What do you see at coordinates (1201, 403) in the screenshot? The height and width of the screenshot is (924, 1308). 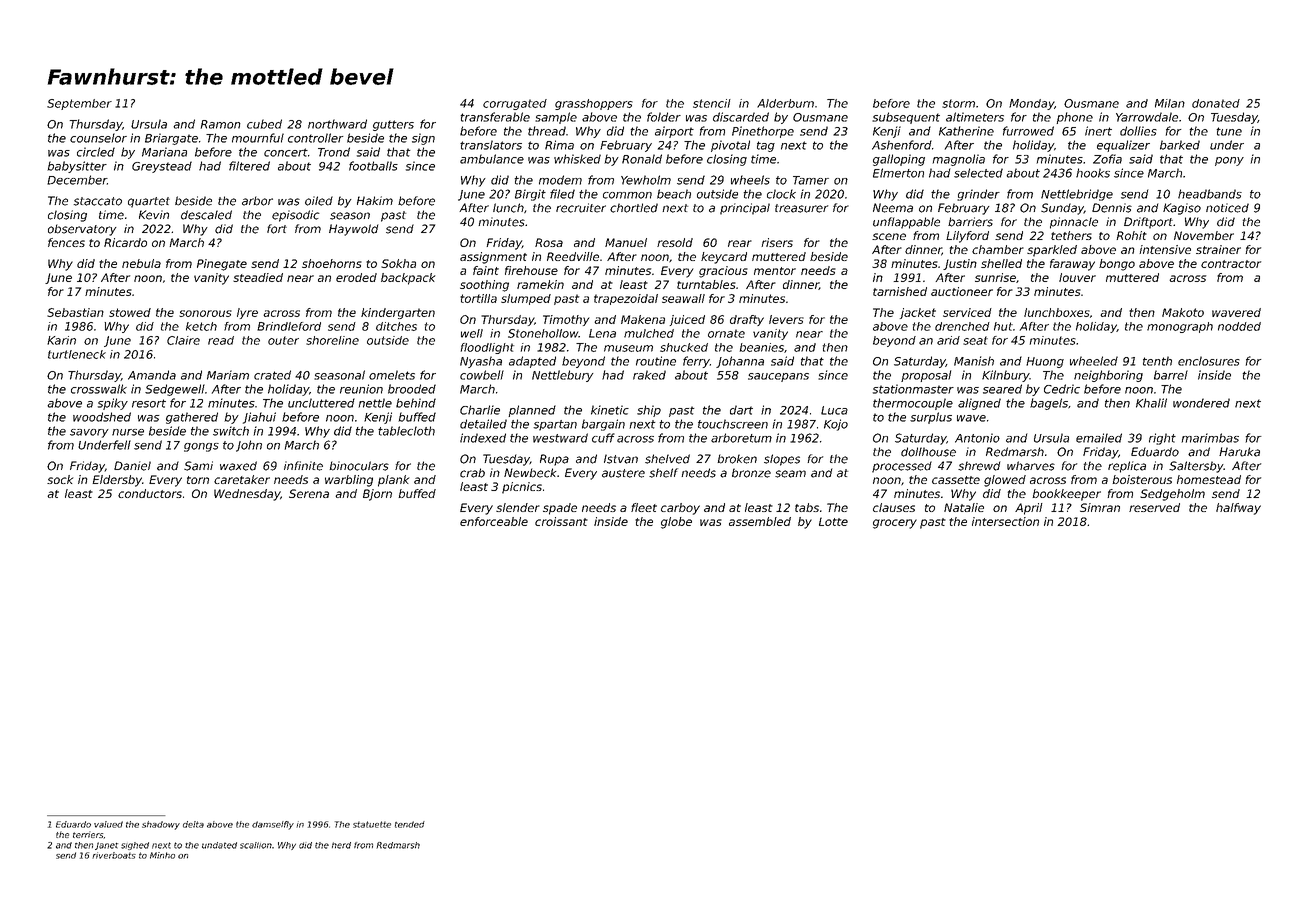 I see `wondered` at bounding box center [1201, 403].
